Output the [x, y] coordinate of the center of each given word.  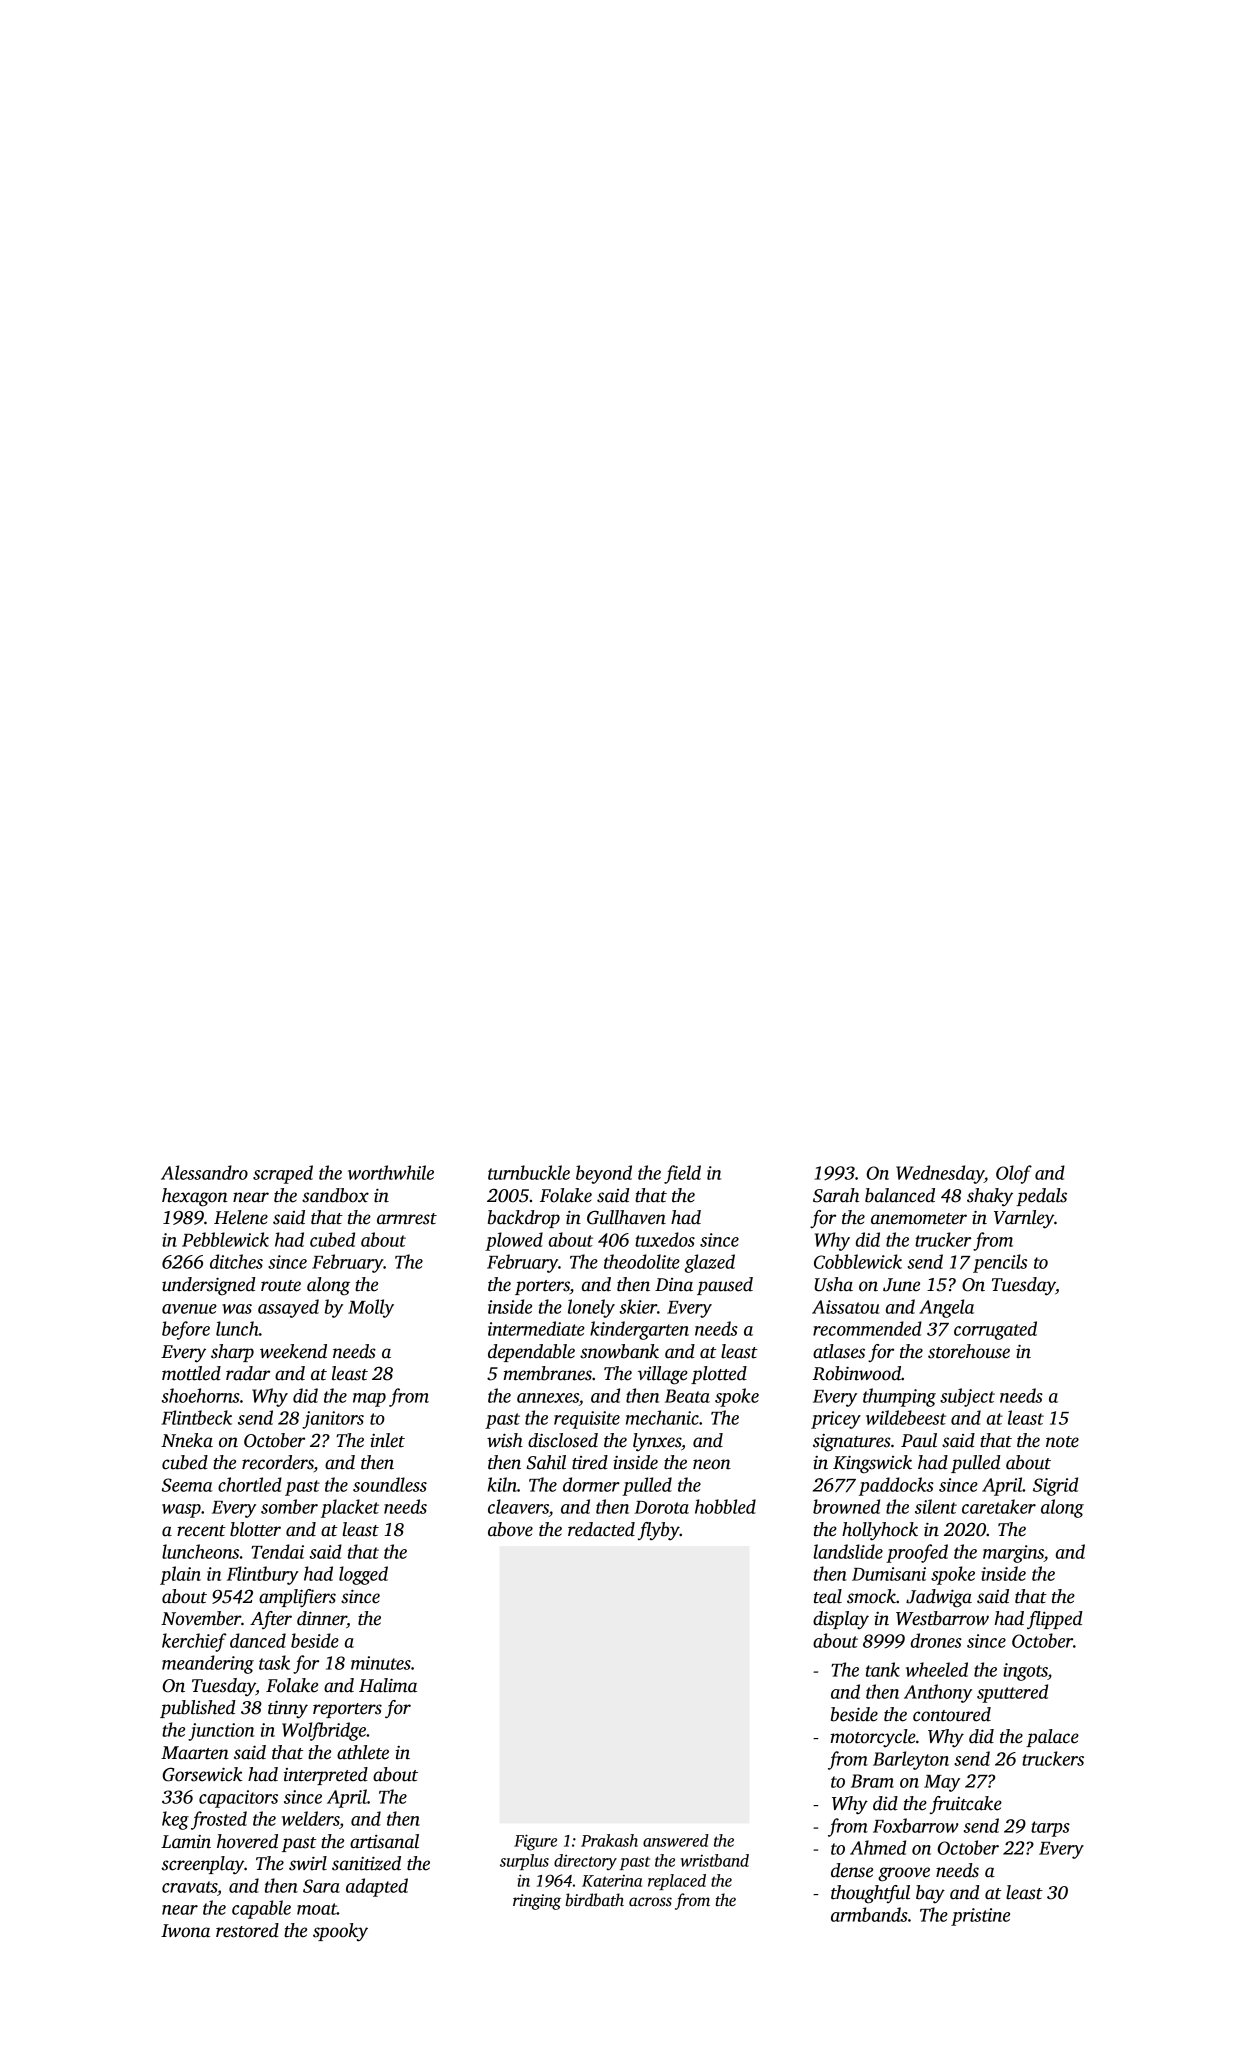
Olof [1014, 1174]
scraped [283, 1174]
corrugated [995, 1330]
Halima [388, 1685]
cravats [189, 1887]
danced [258, 1640]
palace [1052, 1738]
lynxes [657, 1442]
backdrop [524, 1219]
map [369, 1400]
